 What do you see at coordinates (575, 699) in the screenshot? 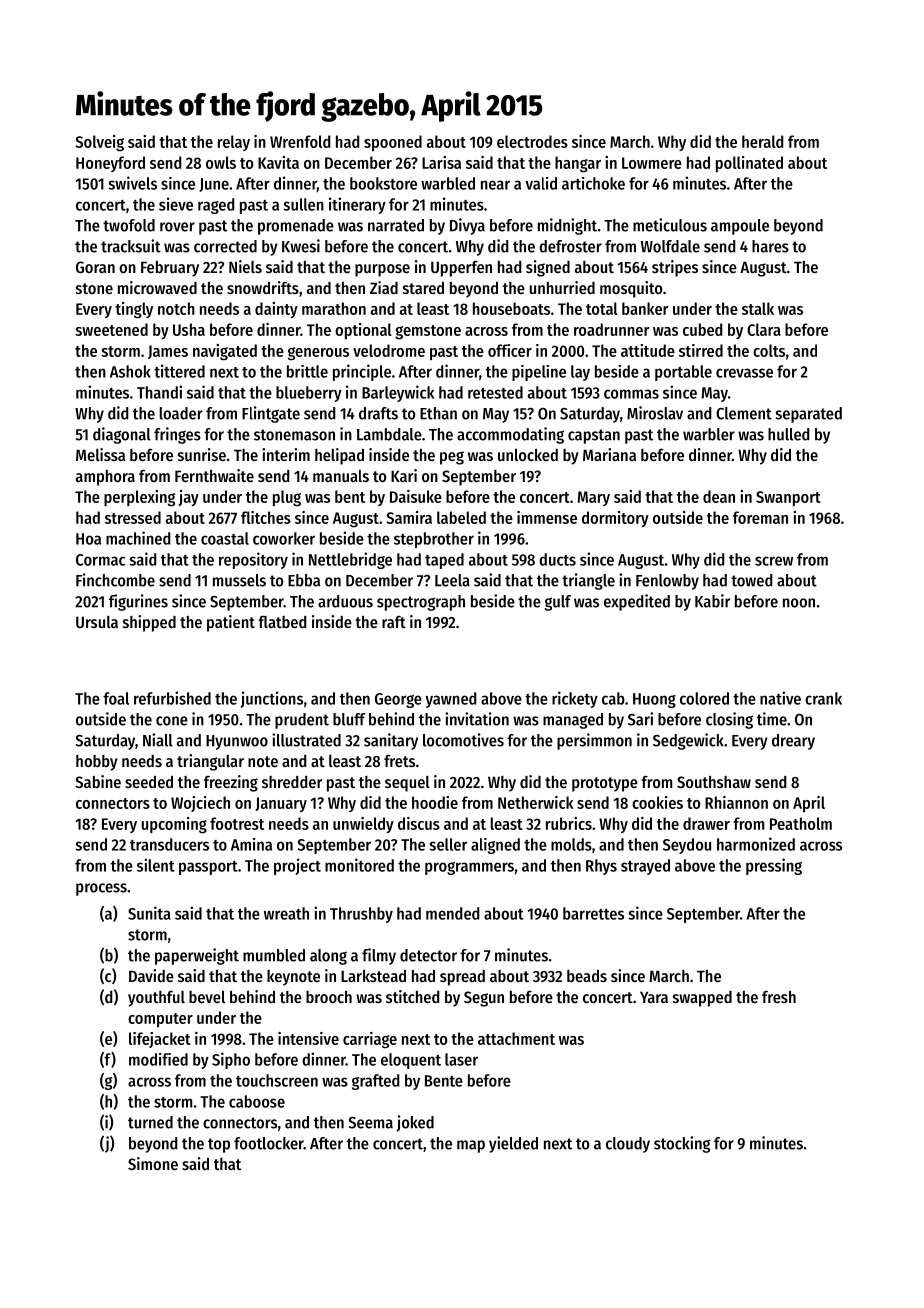
I see `rickety` at bounding box center [575, 699].
